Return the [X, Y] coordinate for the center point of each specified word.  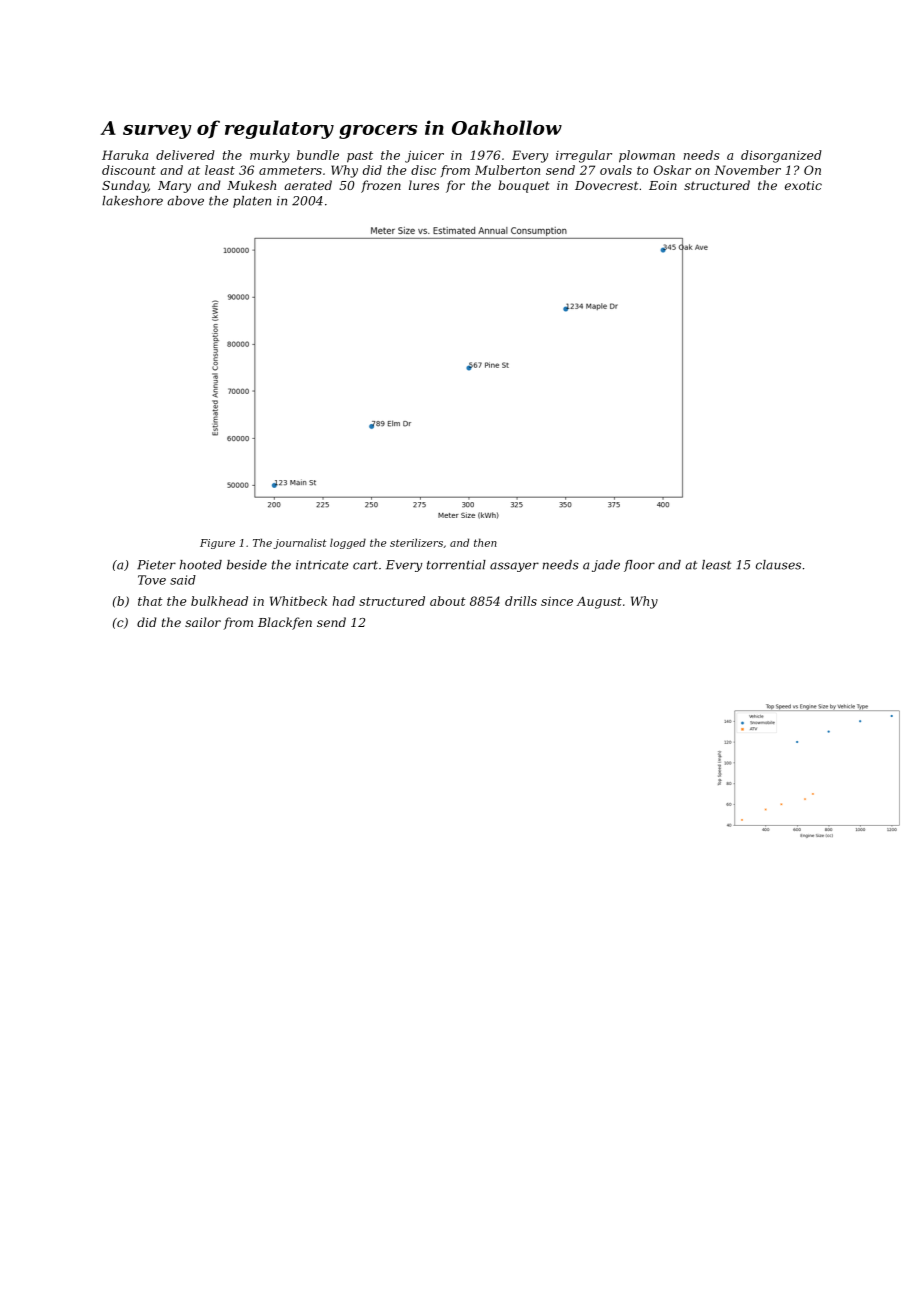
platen [252, 202]
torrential [456, 565]
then [485, 542]
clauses [778, 565]
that [150, 601]
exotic [803, 185]
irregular [584, 156]
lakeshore [132, 201]
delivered [185, 155]
